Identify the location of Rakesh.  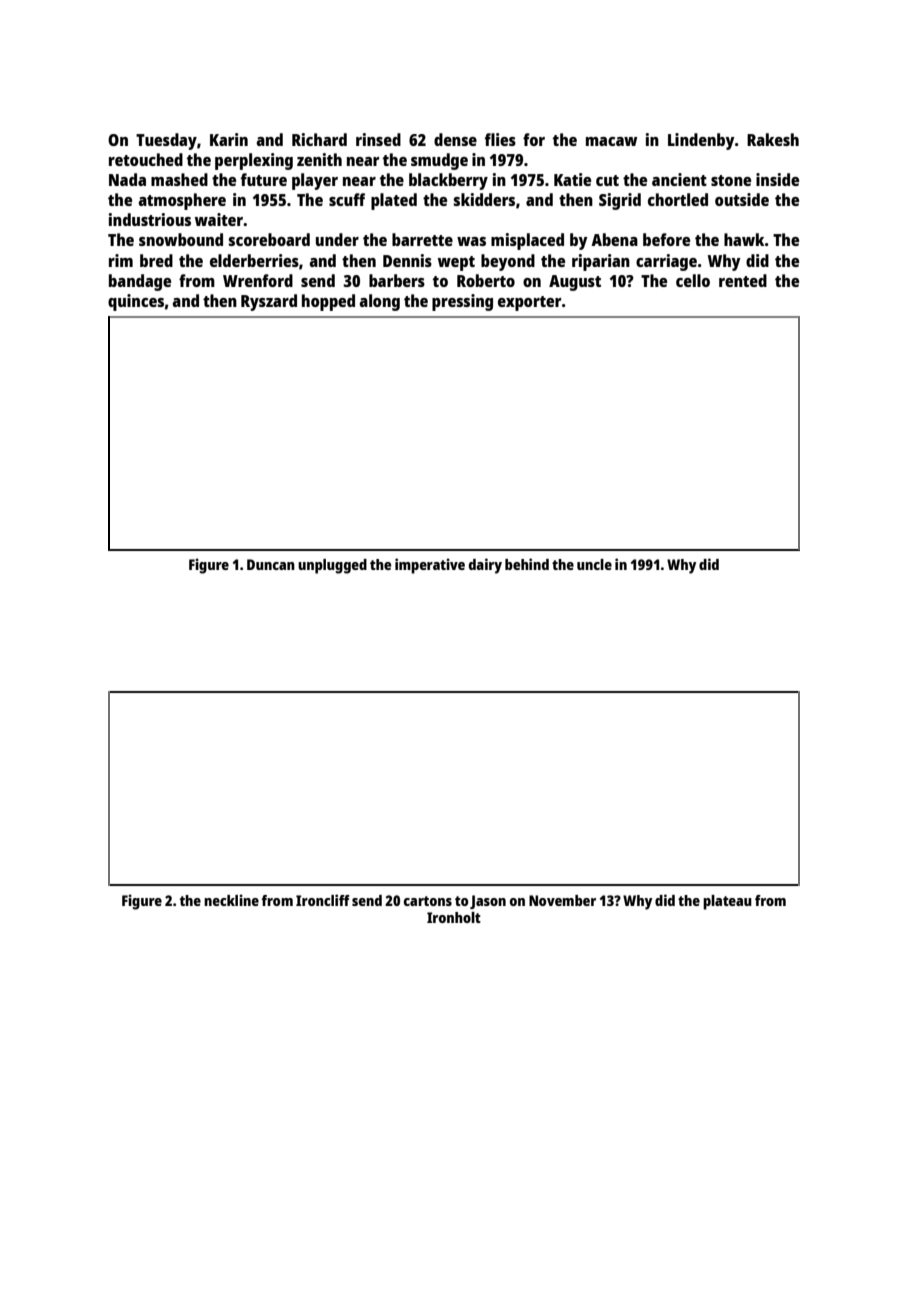
(773, 139).
